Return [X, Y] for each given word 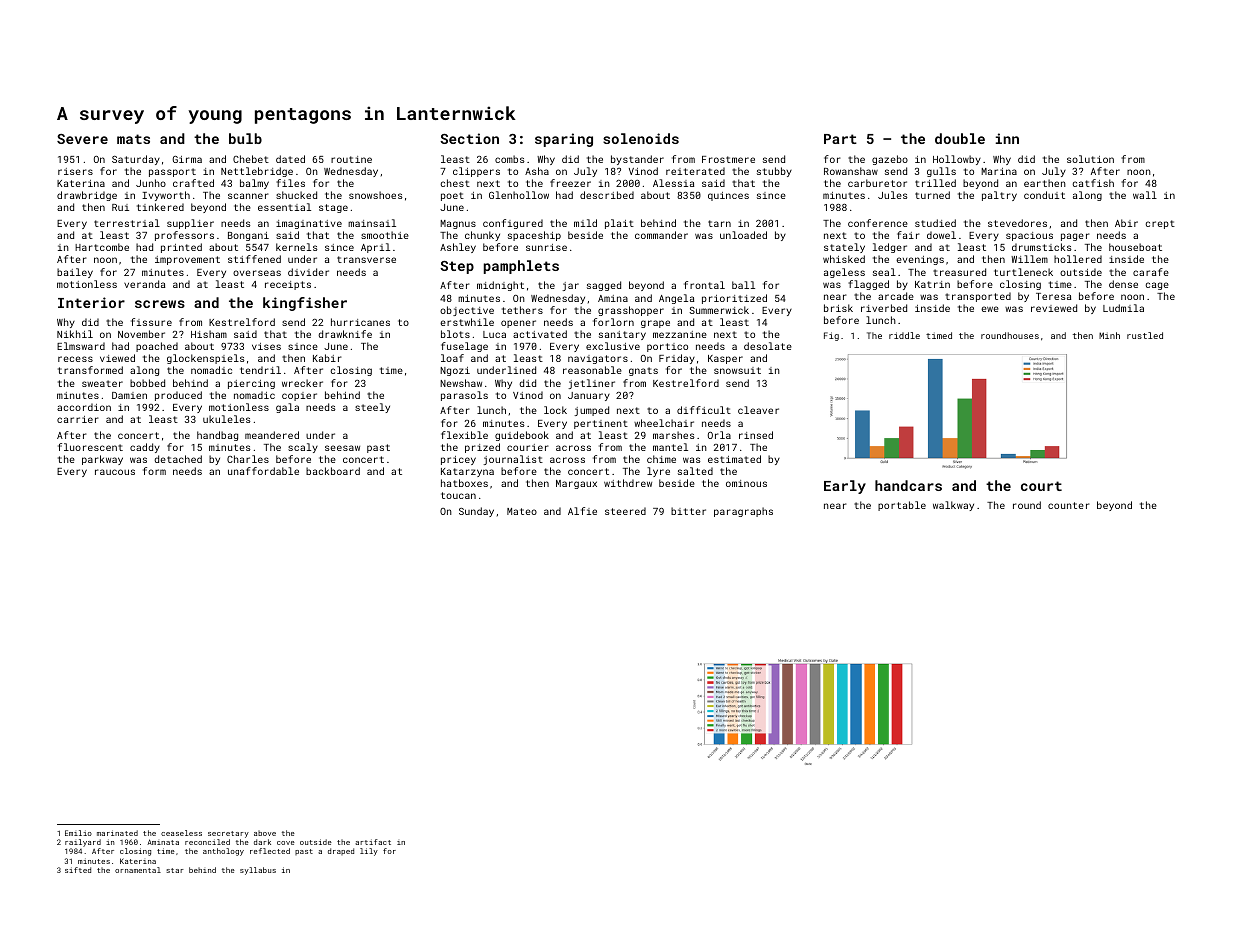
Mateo [522, 511]
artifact [373, 842]
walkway [953, 506]
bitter [688, 511]
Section [469, 138]
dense [1123, 284]
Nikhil [75, 334]
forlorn [613, 322]
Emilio [78, 833]
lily [369, 852]
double [960, 138]
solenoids [641, 138]
